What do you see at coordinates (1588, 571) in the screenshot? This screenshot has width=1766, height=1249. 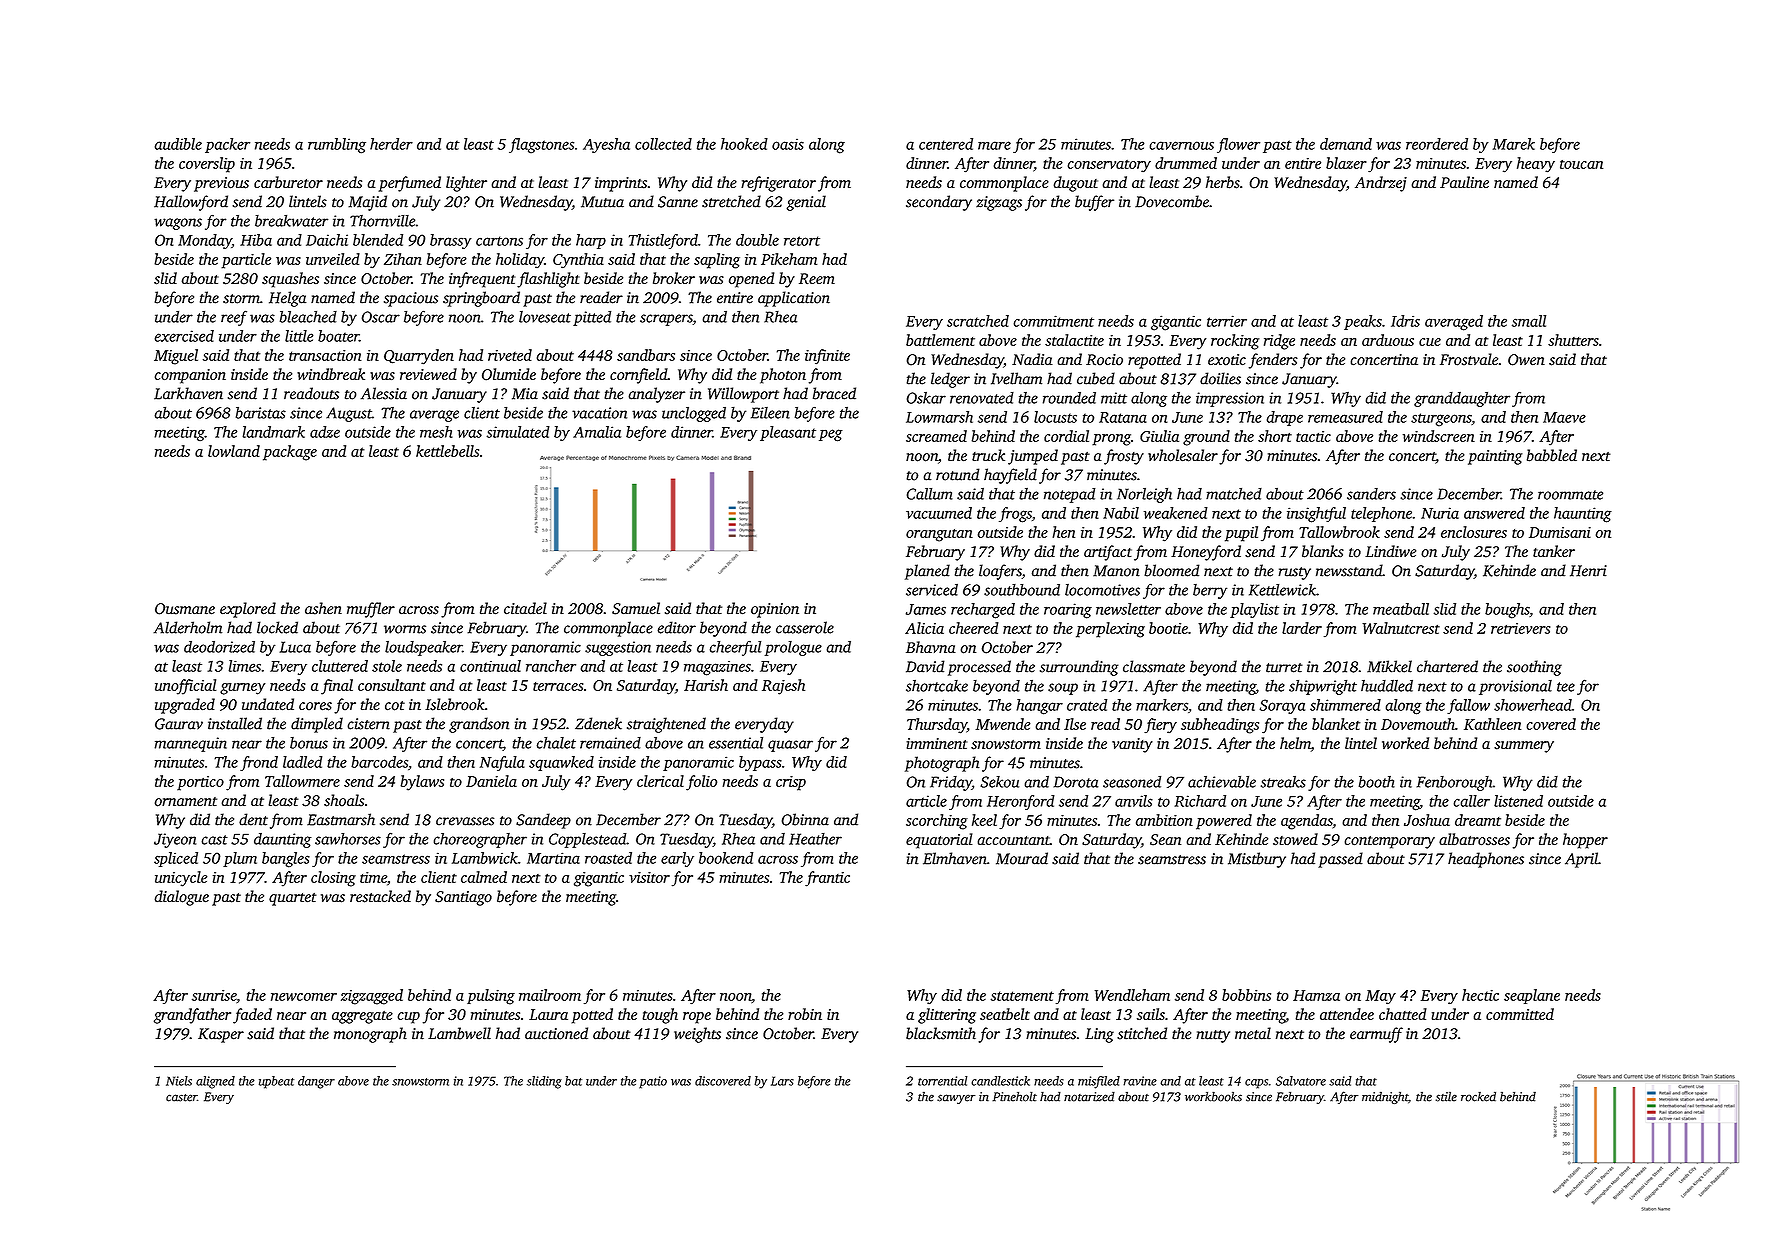 I see `Henri` at bounding box center [1588, 571].
